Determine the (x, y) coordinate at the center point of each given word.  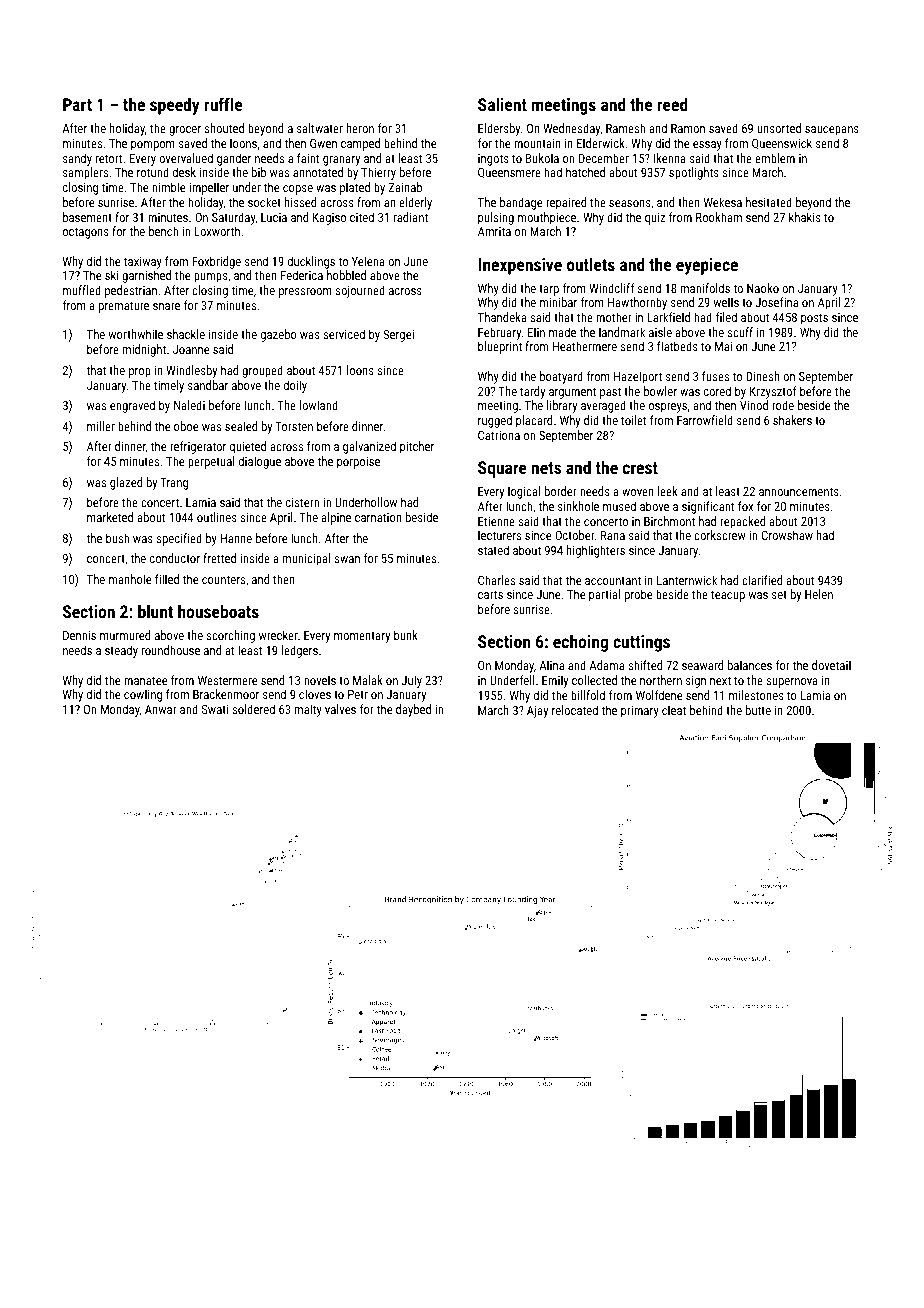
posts (814, 319)
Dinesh (763, 376)
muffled (82, 290)
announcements (799, 491)
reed (672, 104)
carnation (378, 517)
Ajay (537, 712)
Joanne (191, 349)
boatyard (561, 377)
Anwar (161, 709)
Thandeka (502, 317)
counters (223, 579)
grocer (185, 131)
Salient (502, 104)
